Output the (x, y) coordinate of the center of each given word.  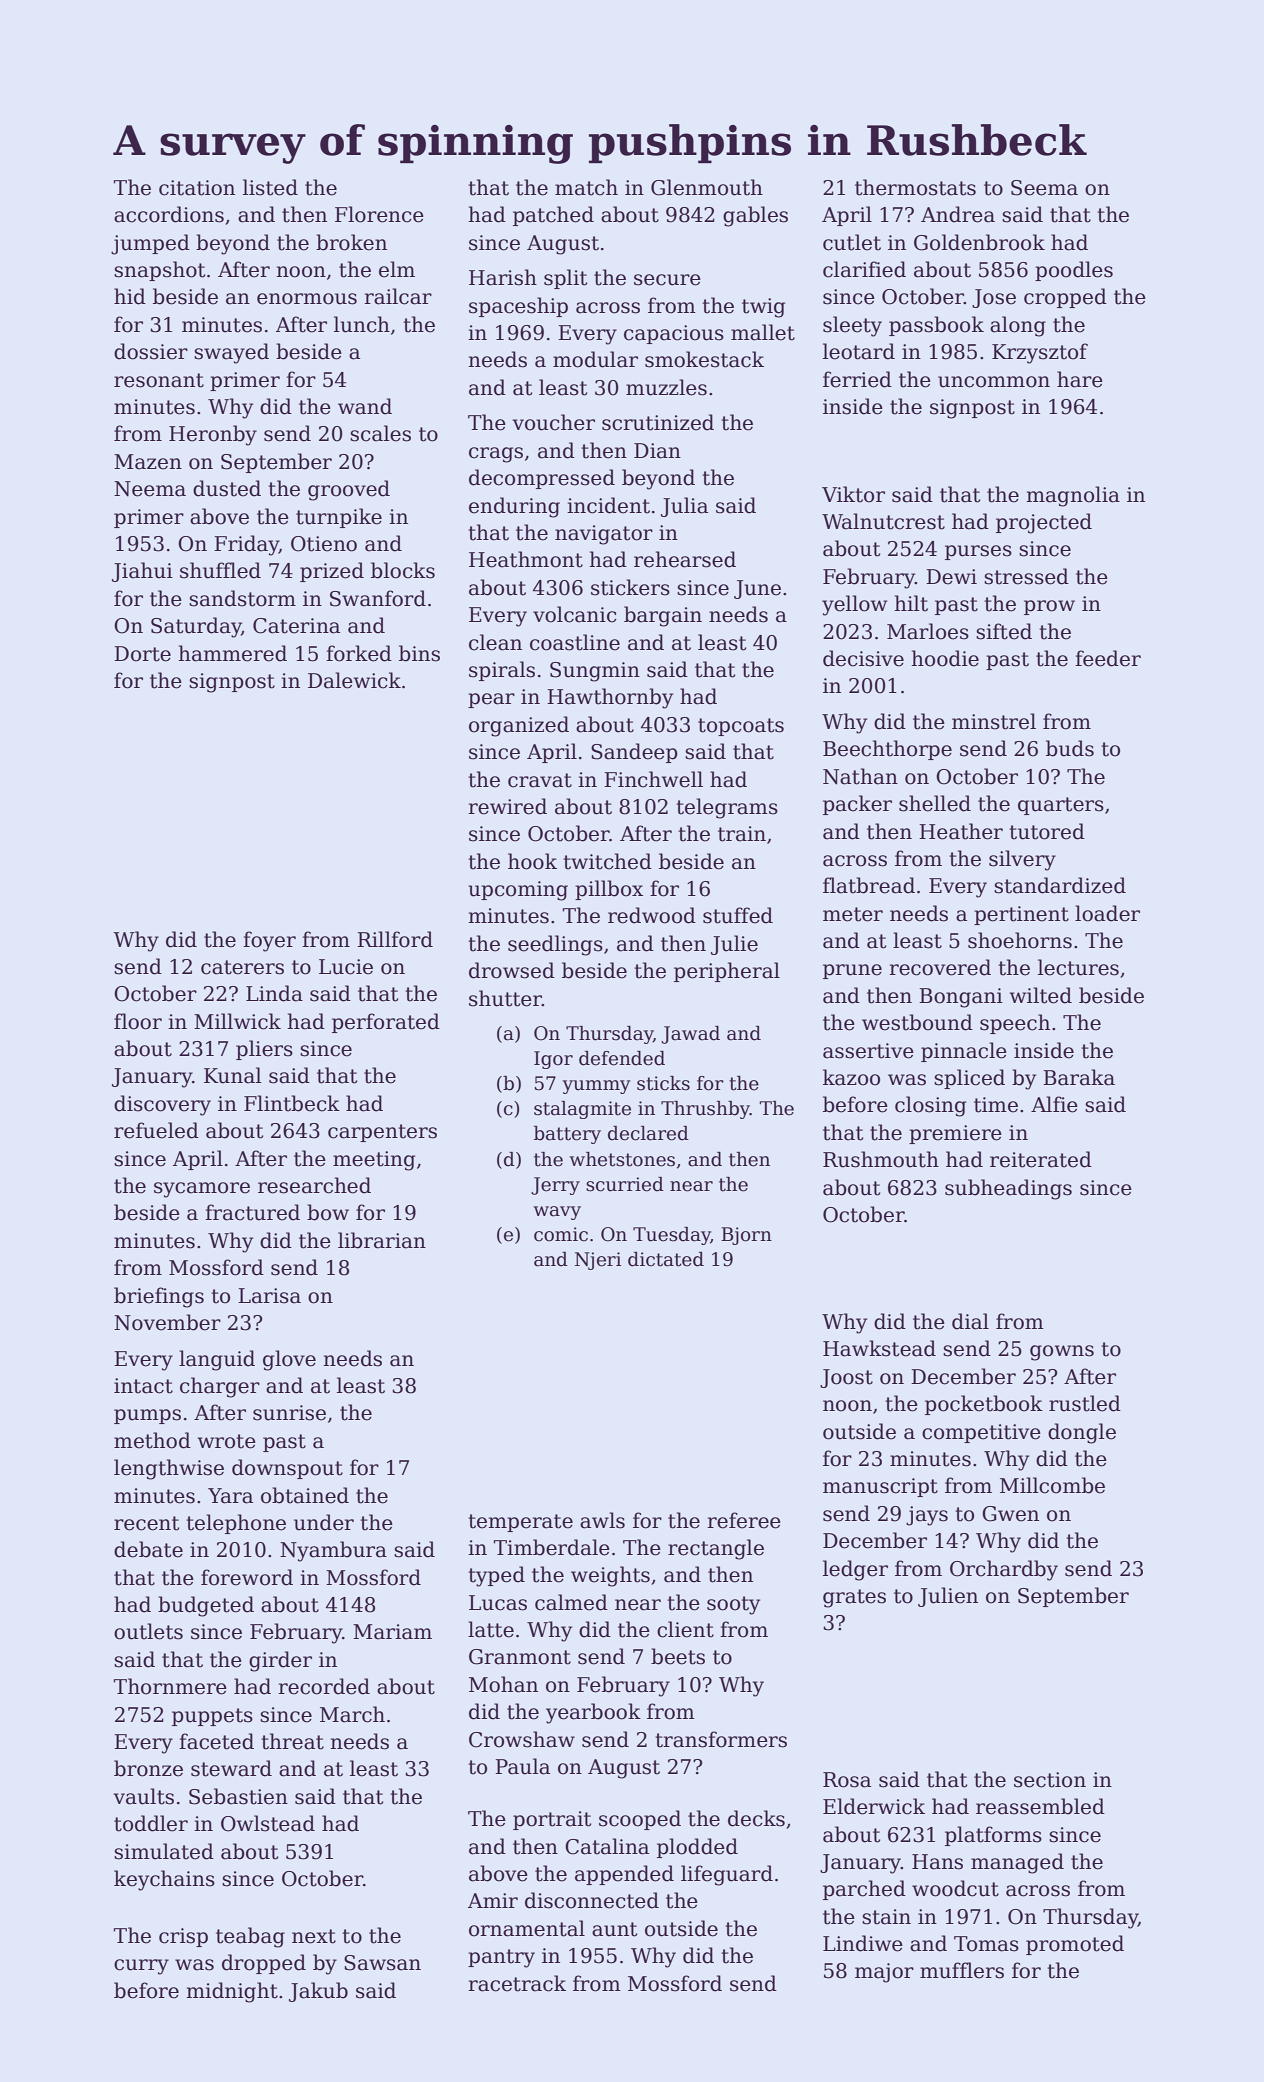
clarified (864, 269)
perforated (386, 1023)
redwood (652, 915)
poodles (1074, 271)
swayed (231, 353)
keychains (164, 1880)
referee (744, 1520)
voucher (553, 422)
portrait (552, 1820)
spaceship (518, 307)
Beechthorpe (887, 750)
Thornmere (170, 1686)
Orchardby (1004, 1570)
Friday (246, 545)
